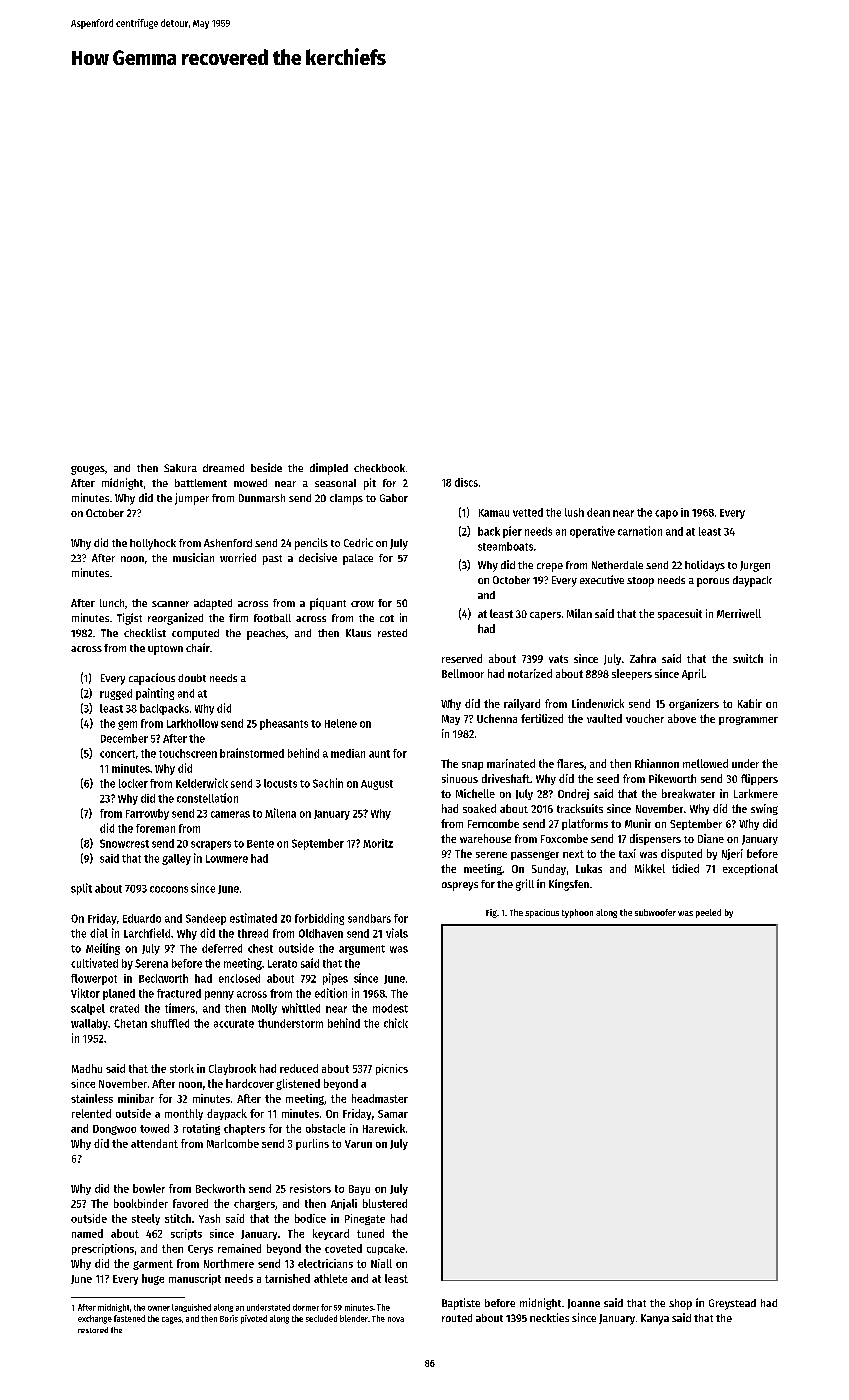 The height and width of the screenshot is (1400, 849). What do you see at coordinates (341, 723) in the screenshot?
I see `Helene` at bounding box center [341, 723].
